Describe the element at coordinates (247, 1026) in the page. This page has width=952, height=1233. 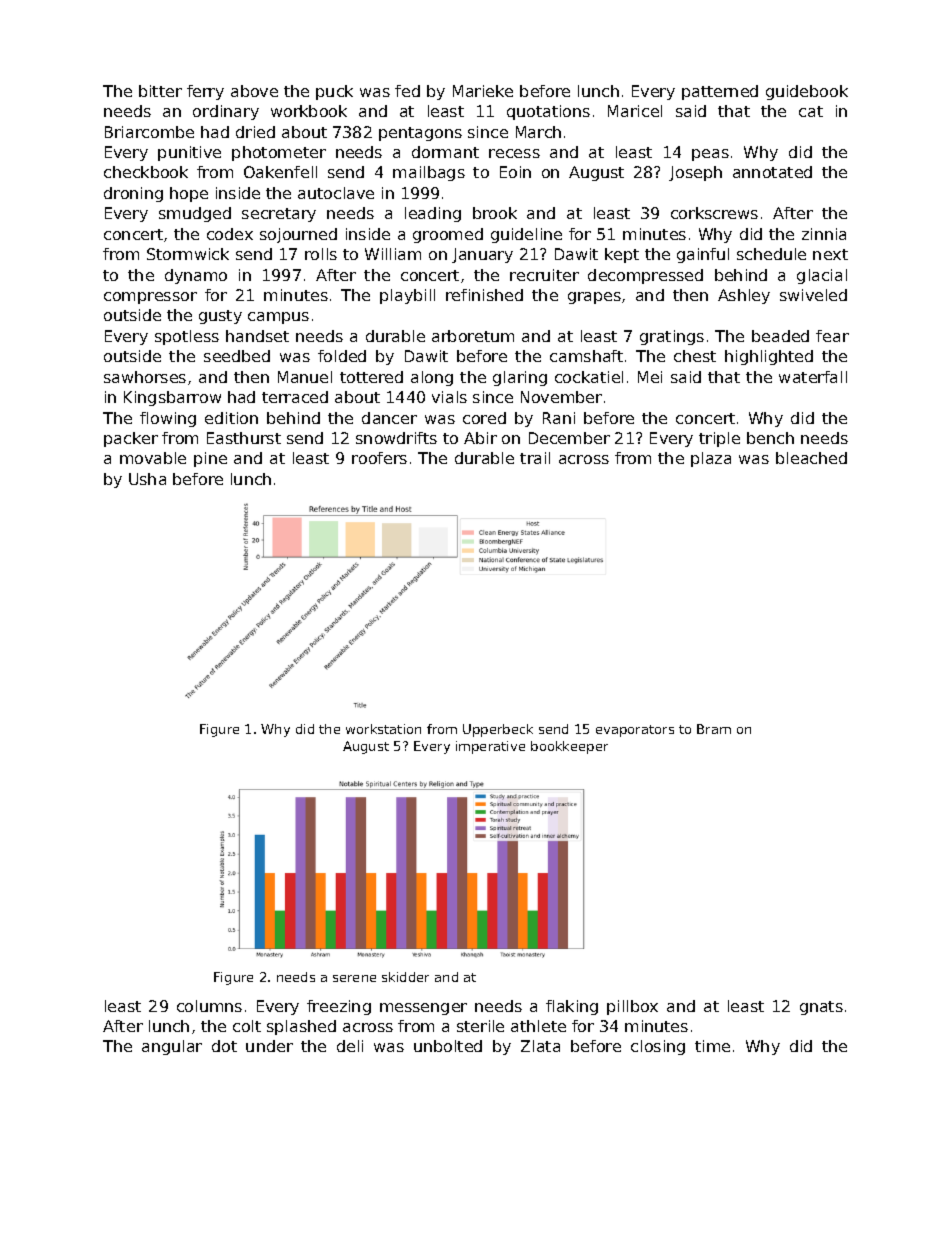
I see `colt` at that location.
